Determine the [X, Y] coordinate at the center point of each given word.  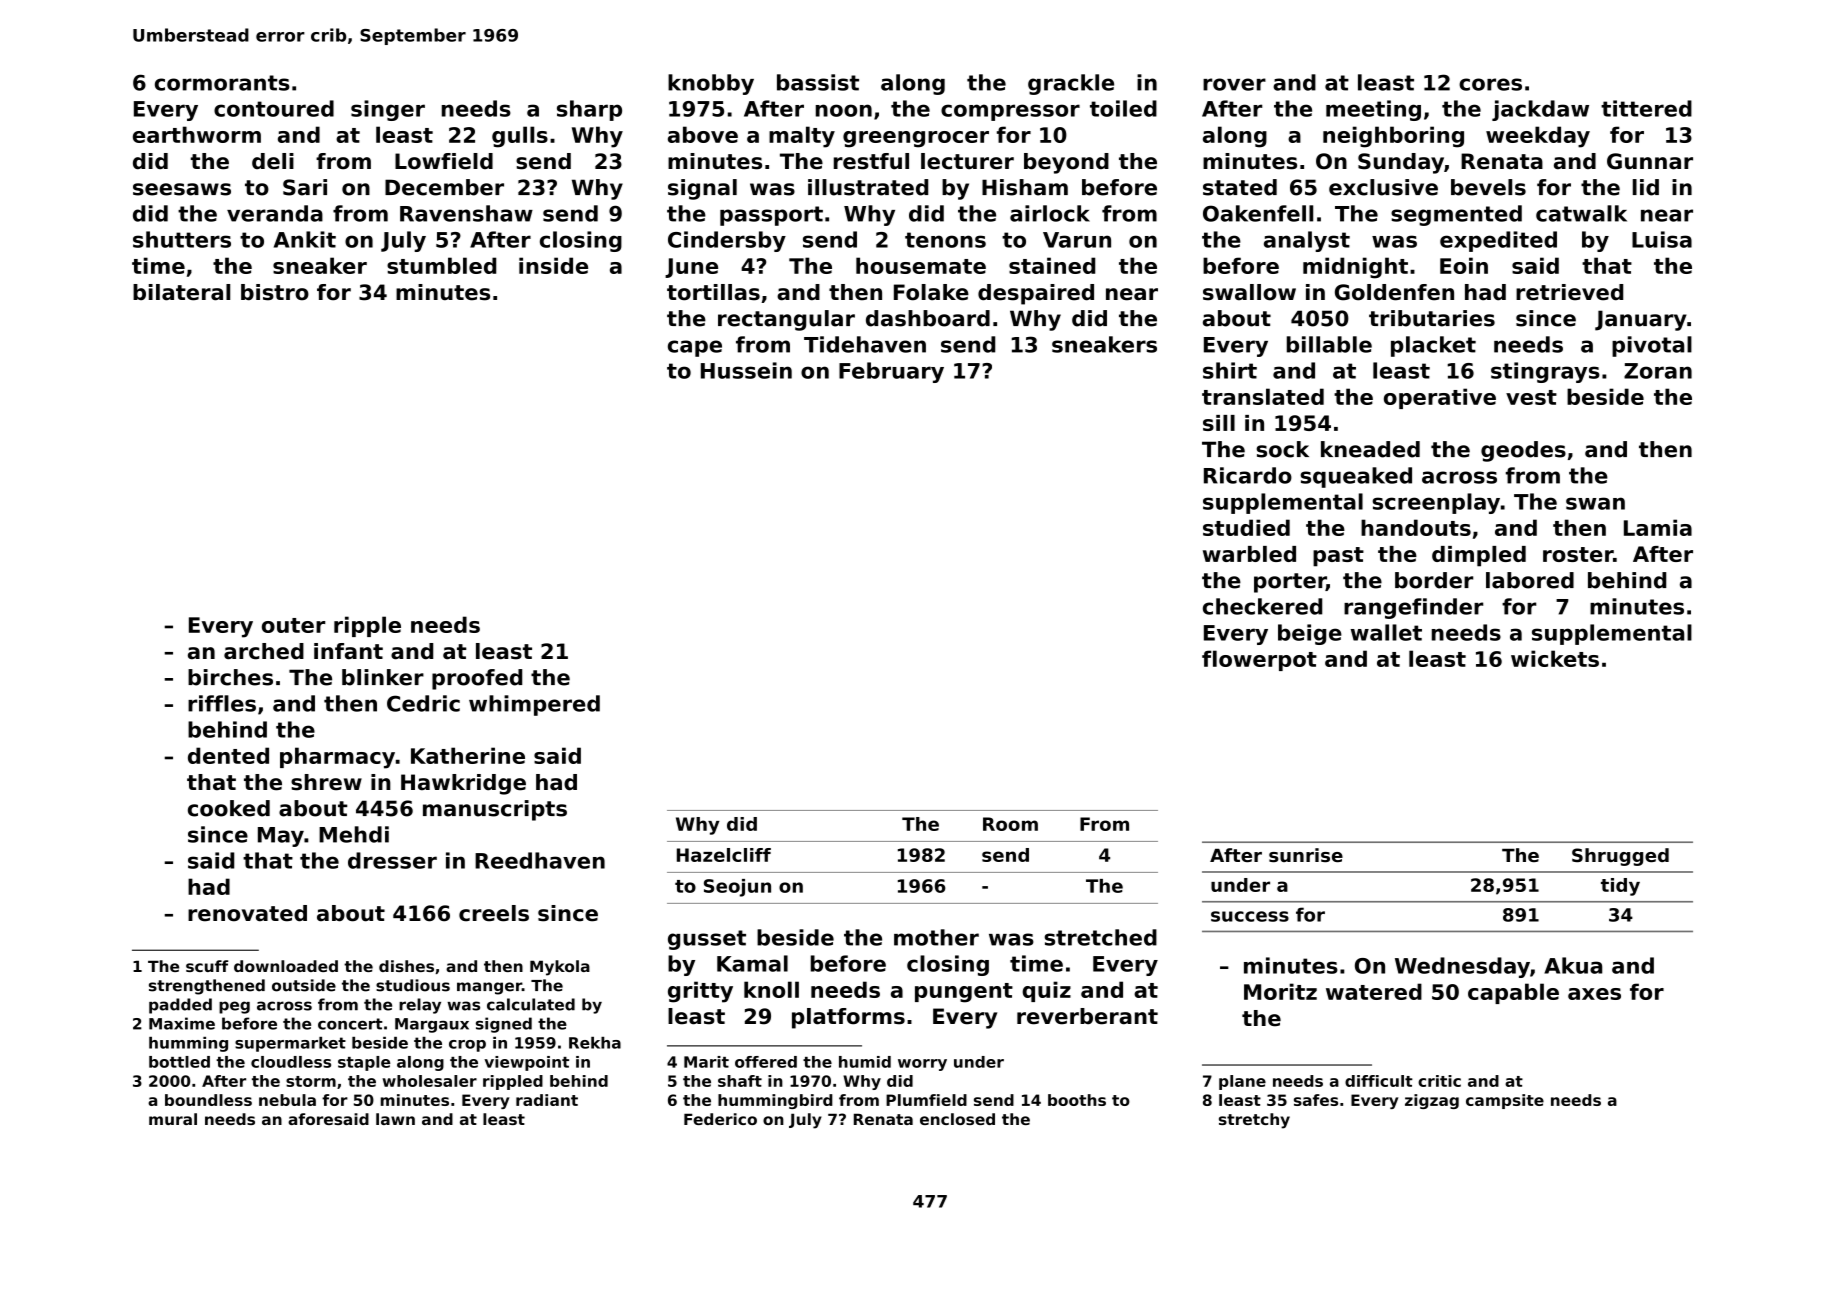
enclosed [957, 1119]
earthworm [197, 134]
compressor [1010, 112]
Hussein [746, 370]
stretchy [1254, 1121]
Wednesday [1462, 967]
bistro [275, 292]
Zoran [1658, 371]
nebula [287, 1100]
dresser [392, 860]
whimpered [534, 705]
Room [1010, 824]
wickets [1555, 658]
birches [230, 677]
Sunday [1401, 163]
